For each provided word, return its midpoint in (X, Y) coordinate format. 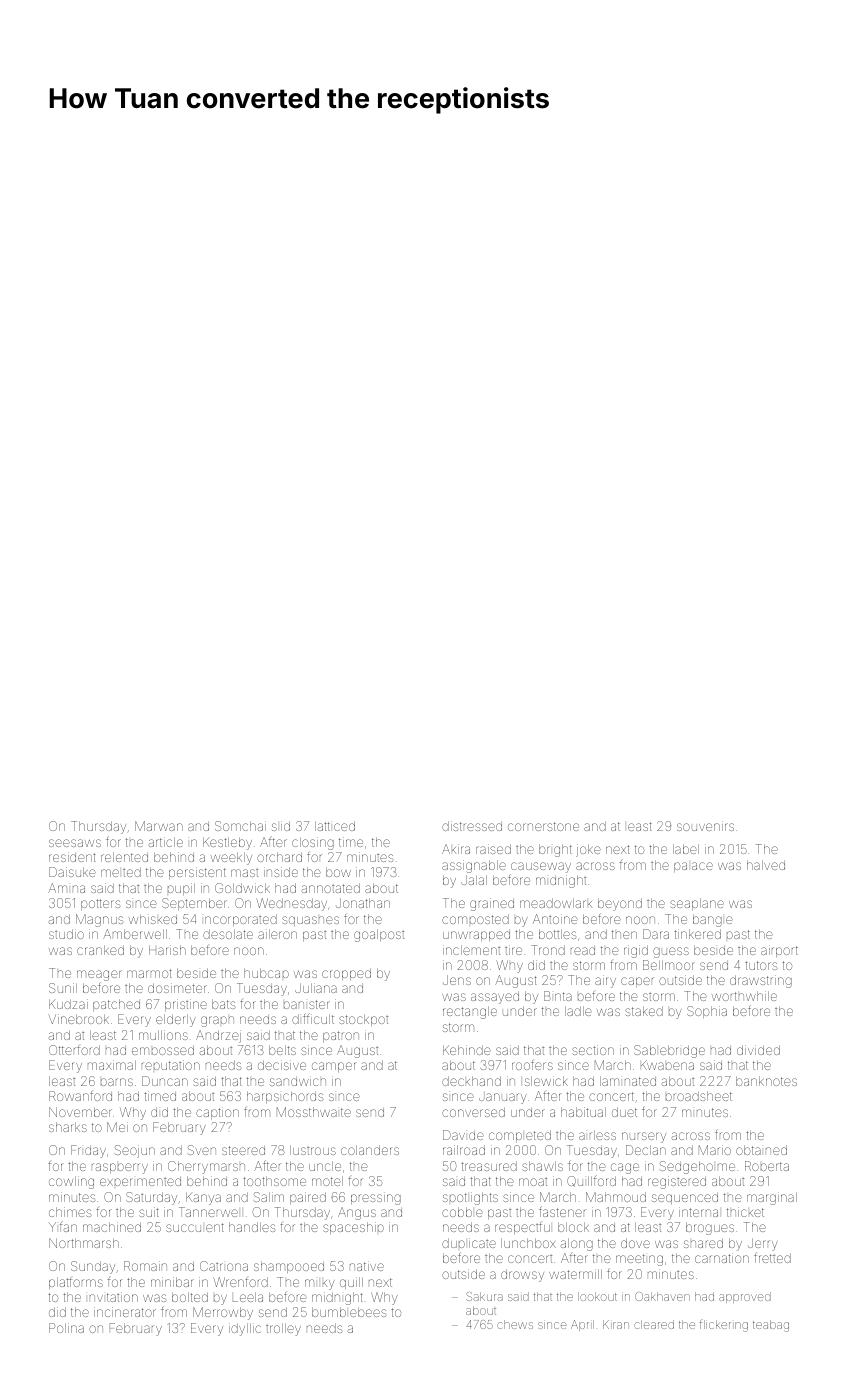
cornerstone (543, 826)
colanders (370, 1150)
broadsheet (699, 1096)
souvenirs (705, 826)
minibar (172, 1282)
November (80, 1112)
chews (515, 1324)
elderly (176, 1020)
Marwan (159, 826)
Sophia (707, 1012)
